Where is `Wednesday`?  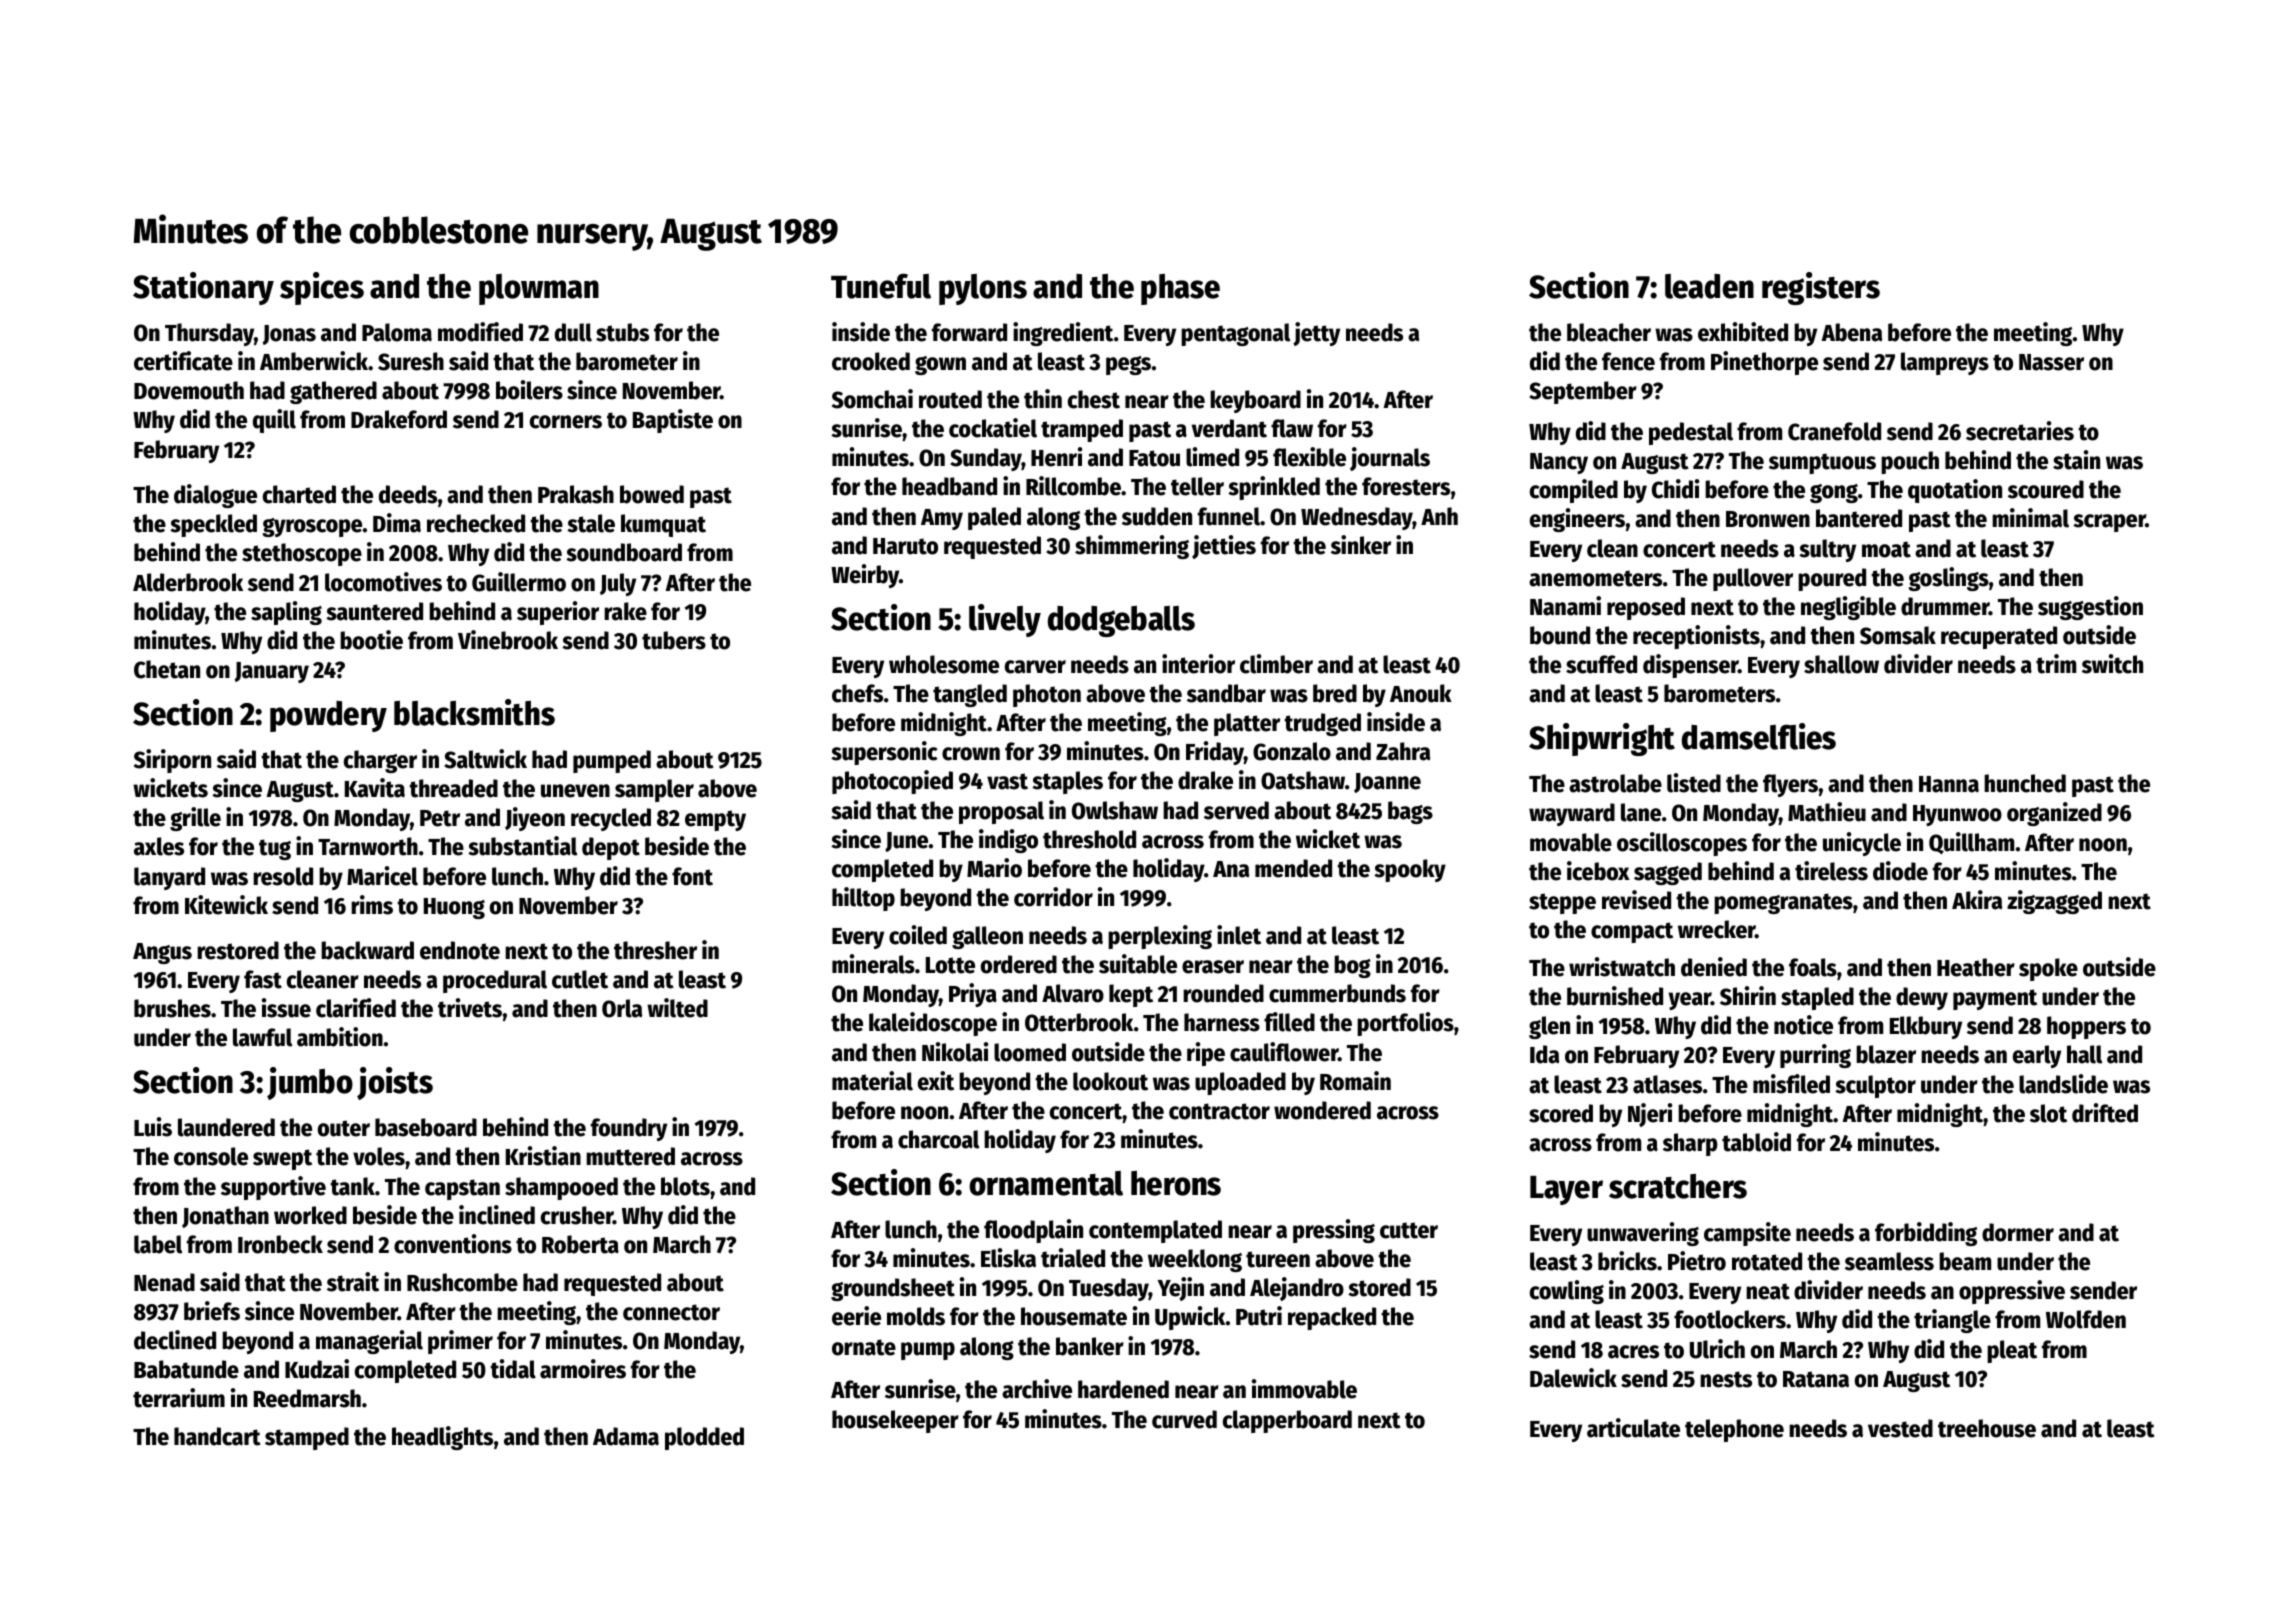 Wednesday is located at coordinates (1357, 518).
